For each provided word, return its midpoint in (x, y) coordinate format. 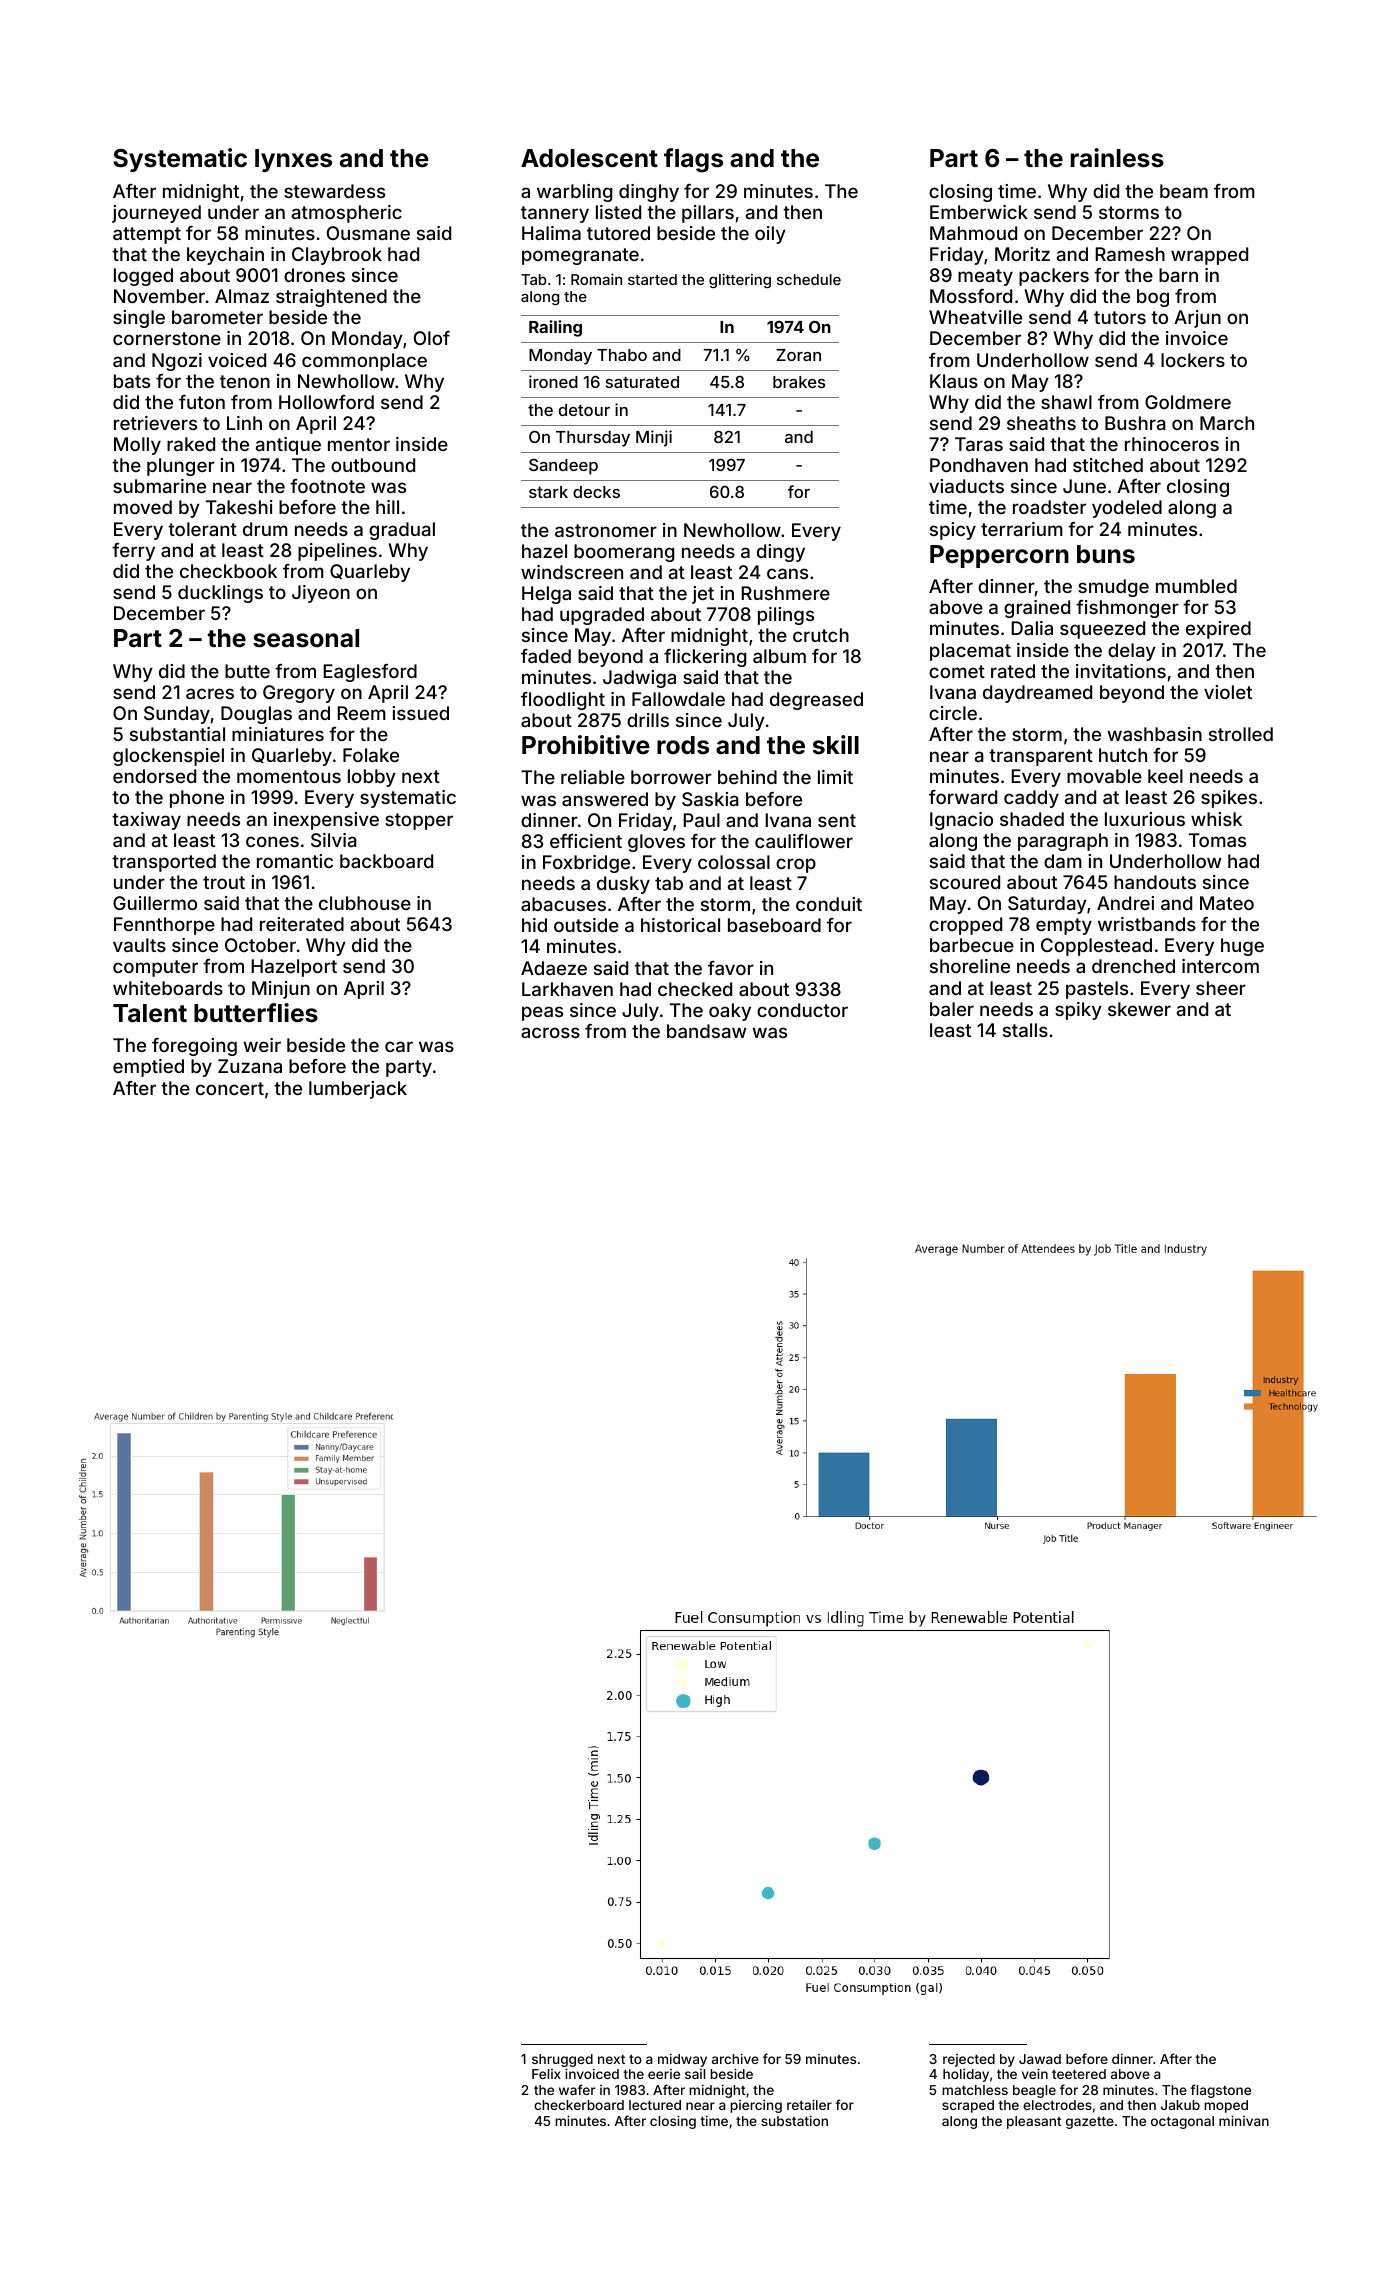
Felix (546, 2074)
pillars (708, 214)
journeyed (156, 214)
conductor (802, 1010)
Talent (150, 1013)
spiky (1078, 1011)
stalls (1025, 1030)
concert (230, 1088)
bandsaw (707, 1031)
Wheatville (975, 317)
